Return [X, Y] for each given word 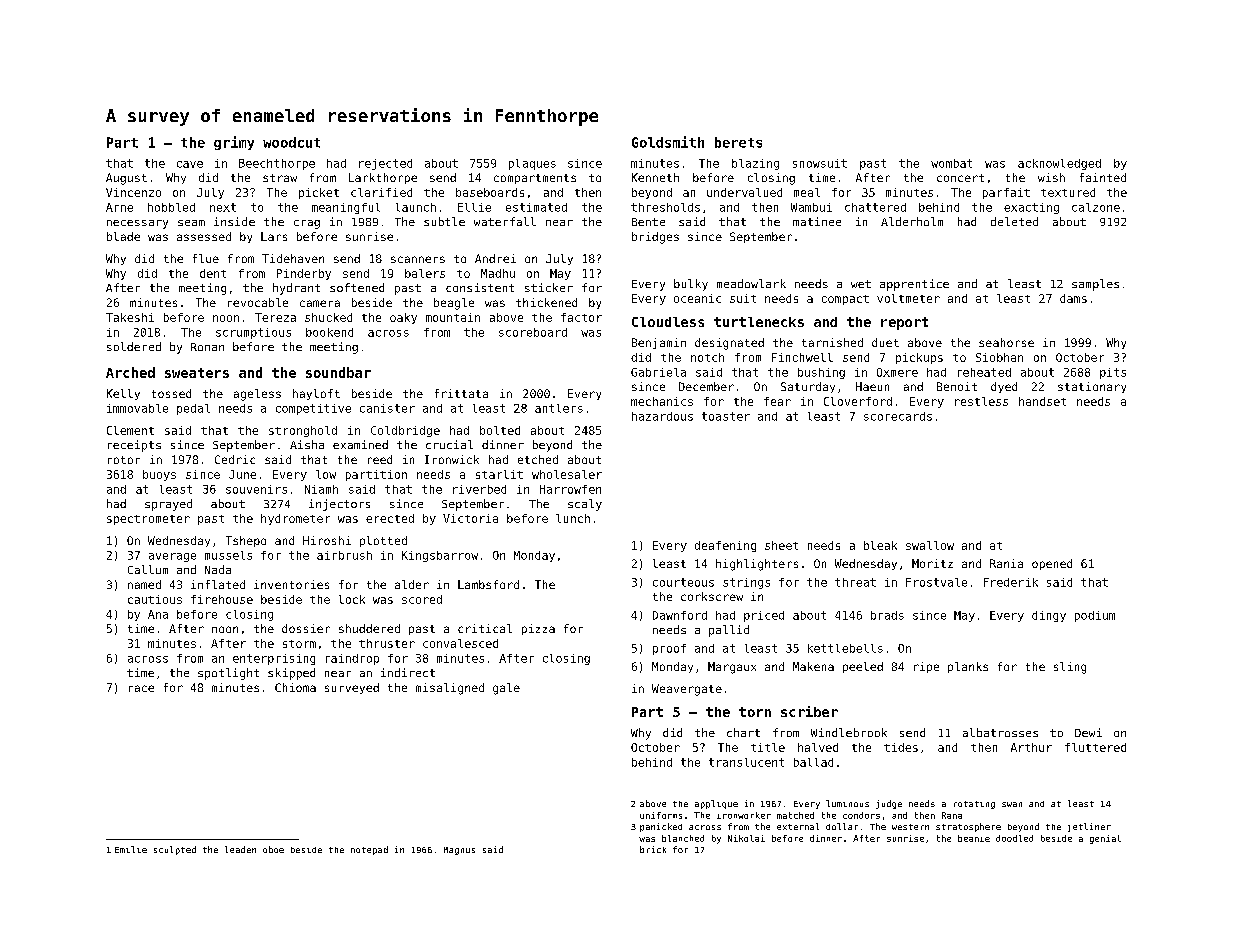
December [706, 386]
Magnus [459, 851]
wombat [951, 163]
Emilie [131, 849]
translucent [746, 762]
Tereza [275, 317]
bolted [500, 430]
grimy [234, 143]
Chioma [295, 687]
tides [901, 747]
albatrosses [1000, 732]
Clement [130, 430]
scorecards [898, 416]
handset [1042, 401]
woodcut [291, 142]
